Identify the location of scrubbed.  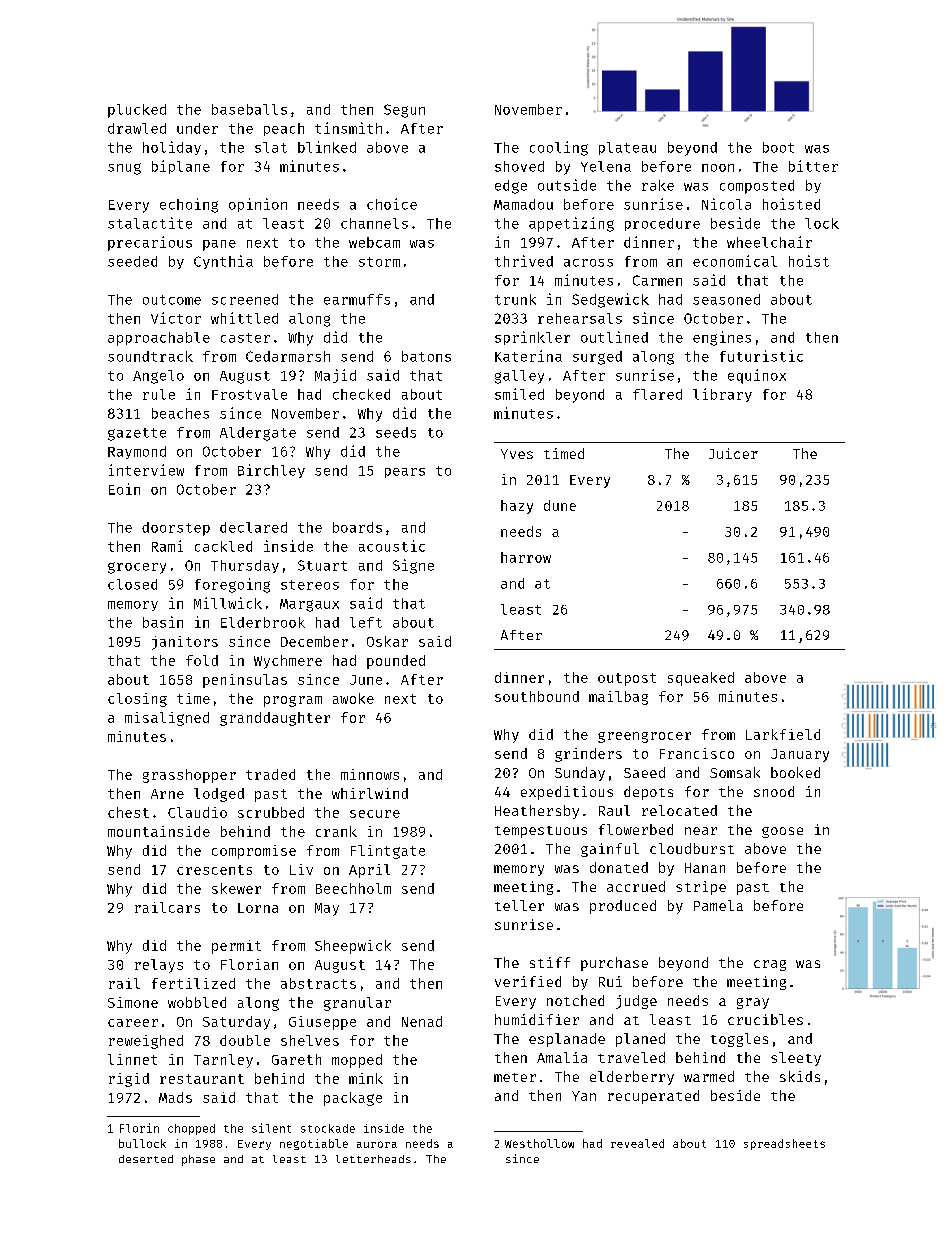
(271, 812).
